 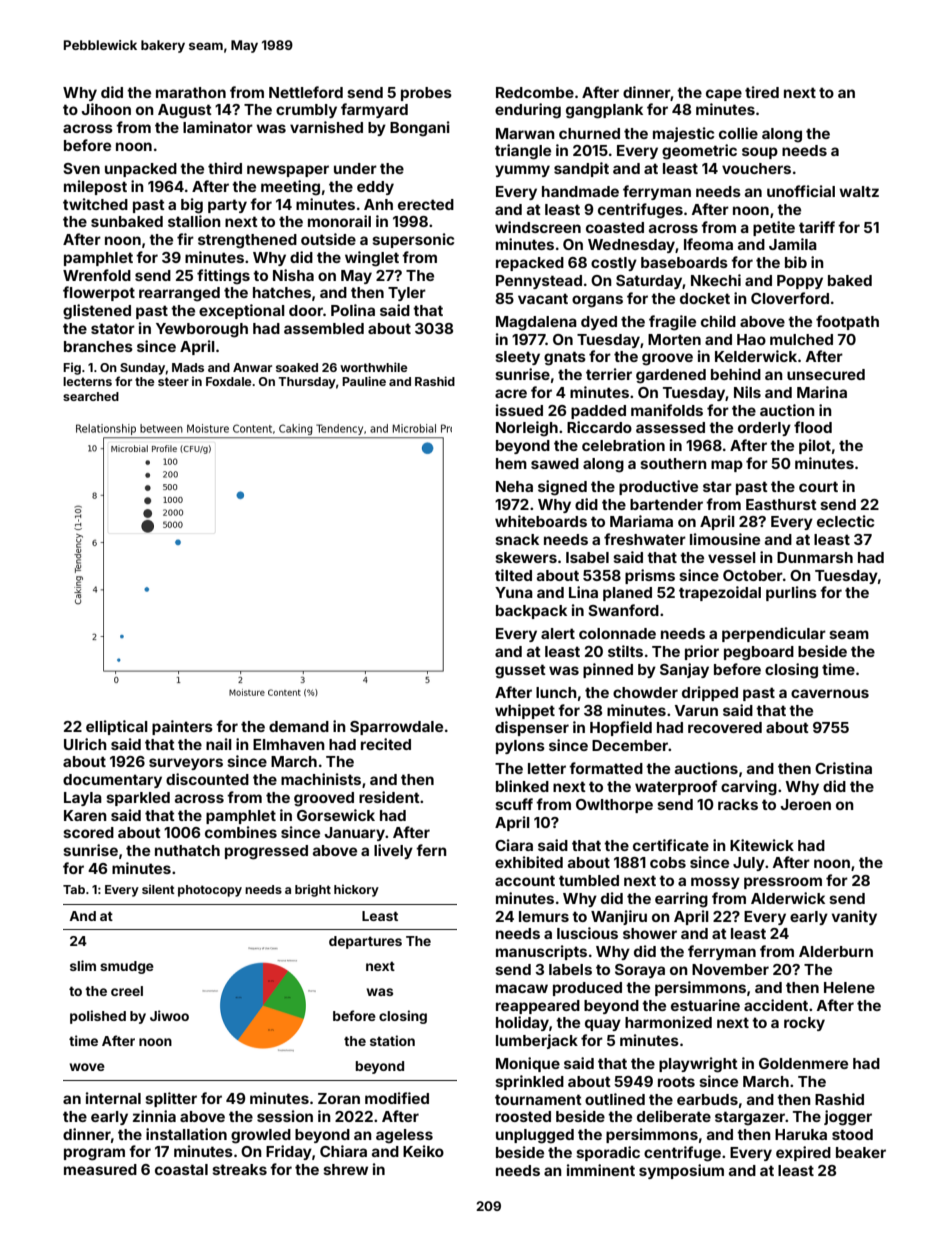 What do you see at coordinates (597, 301) in the page?
I see `organs` at bounding box center [597, 301].
